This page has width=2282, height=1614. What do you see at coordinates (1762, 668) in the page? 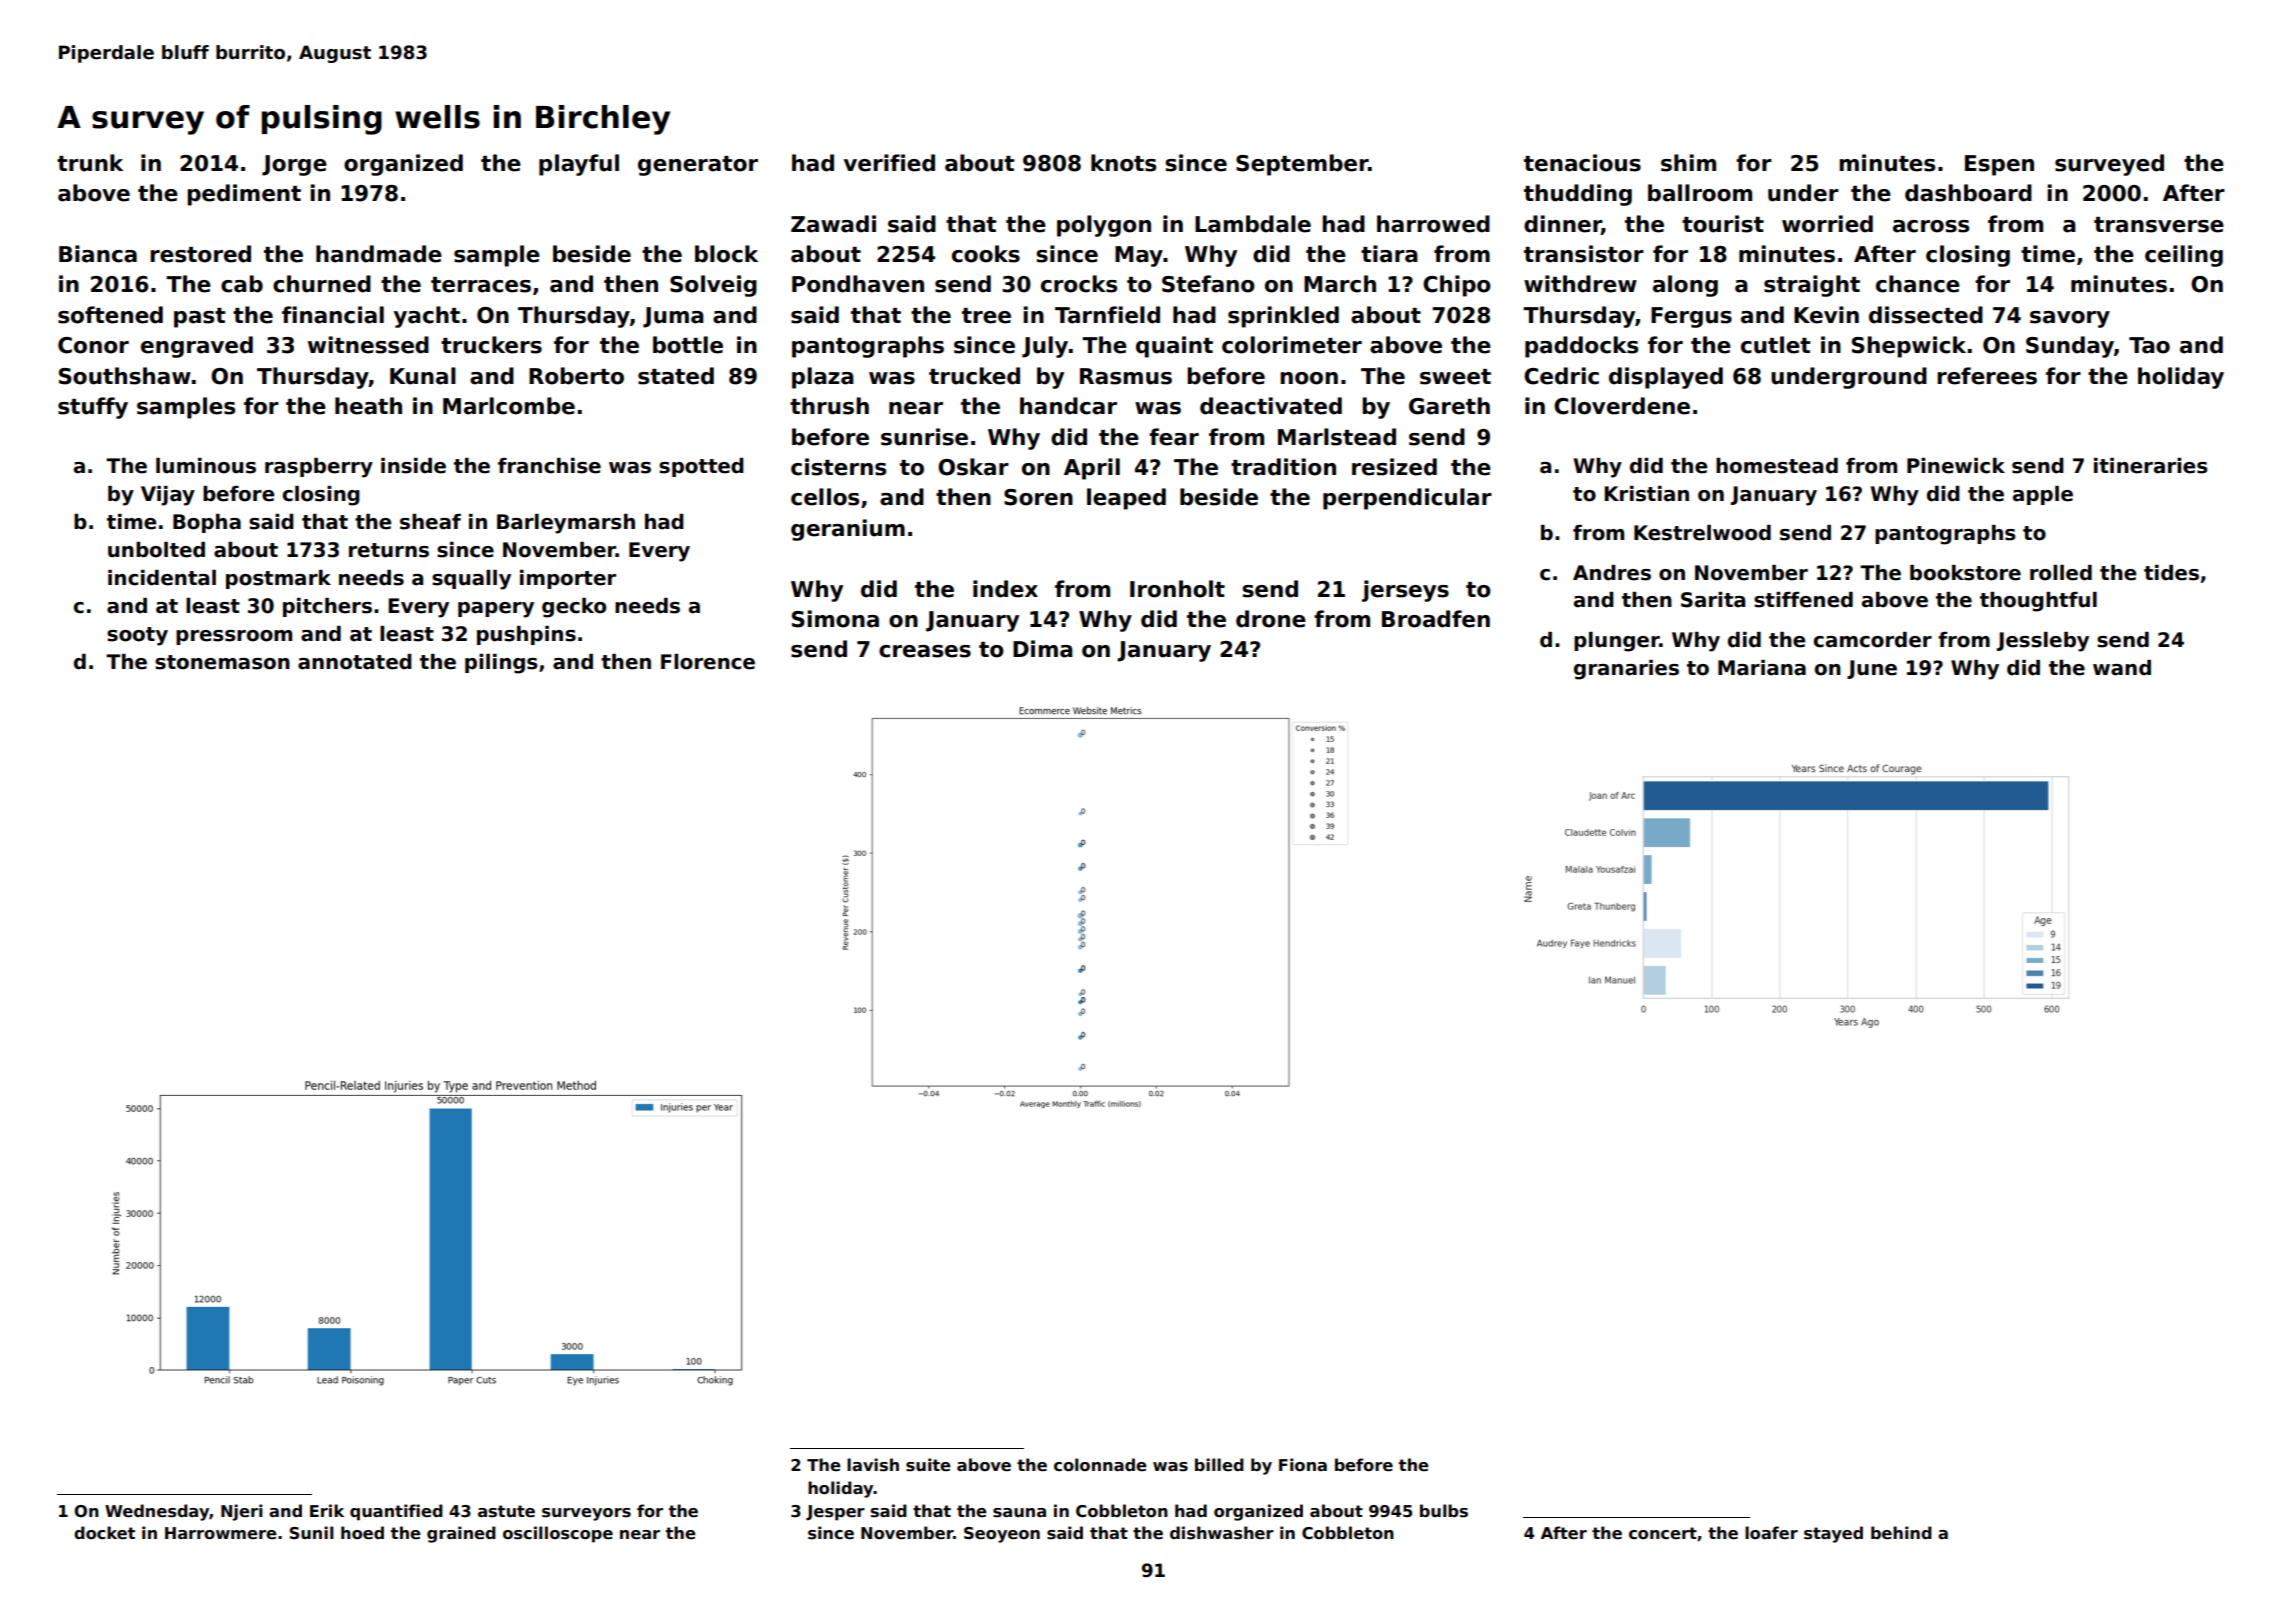
I see `Mariana` at bounding box center [1762, 668].
